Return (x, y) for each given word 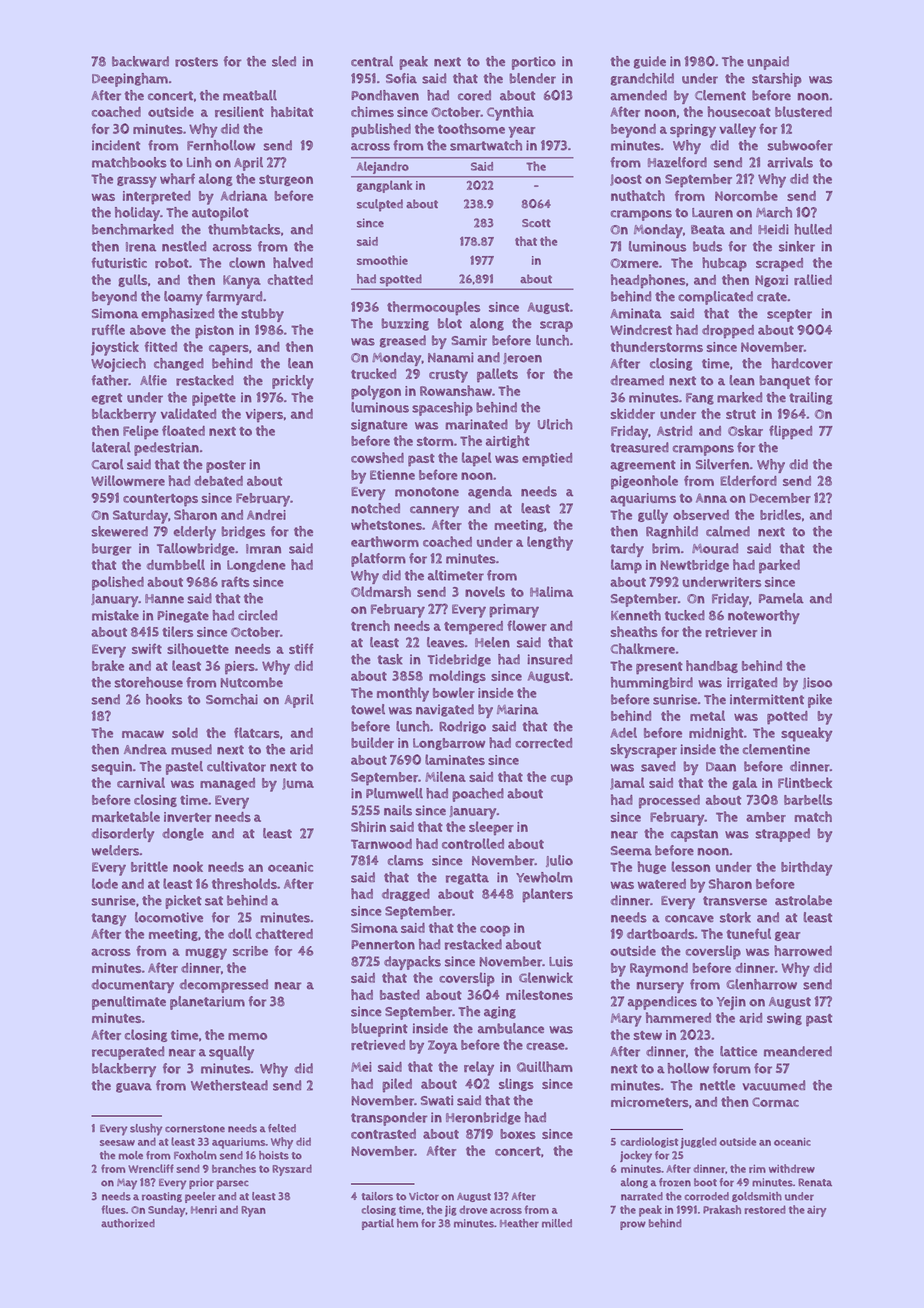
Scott (536, 223)
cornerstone (195, 1129)
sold (185, 732)
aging (500, 1012)
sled (284, 61)
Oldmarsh (381, 591)
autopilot (220, 214)
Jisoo (817, 683)
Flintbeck (805, 782)
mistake (115, 615)
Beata (708, 230)
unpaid (768, 63)
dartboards (661, 934)
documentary (133, 986)
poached (478, 795)
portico (534, 63)
